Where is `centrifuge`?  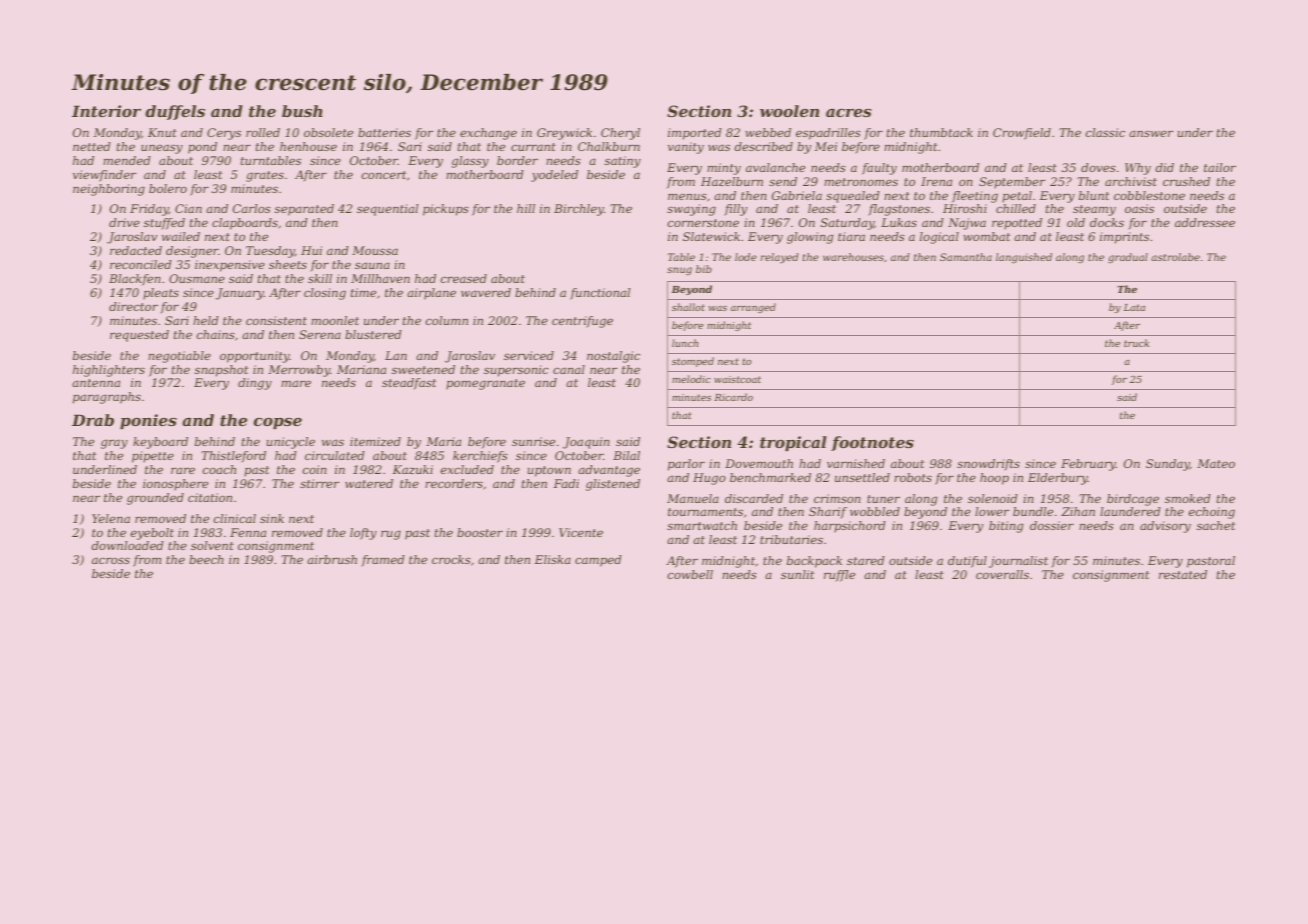
centrifuge is located at coordinates (582, 322).
